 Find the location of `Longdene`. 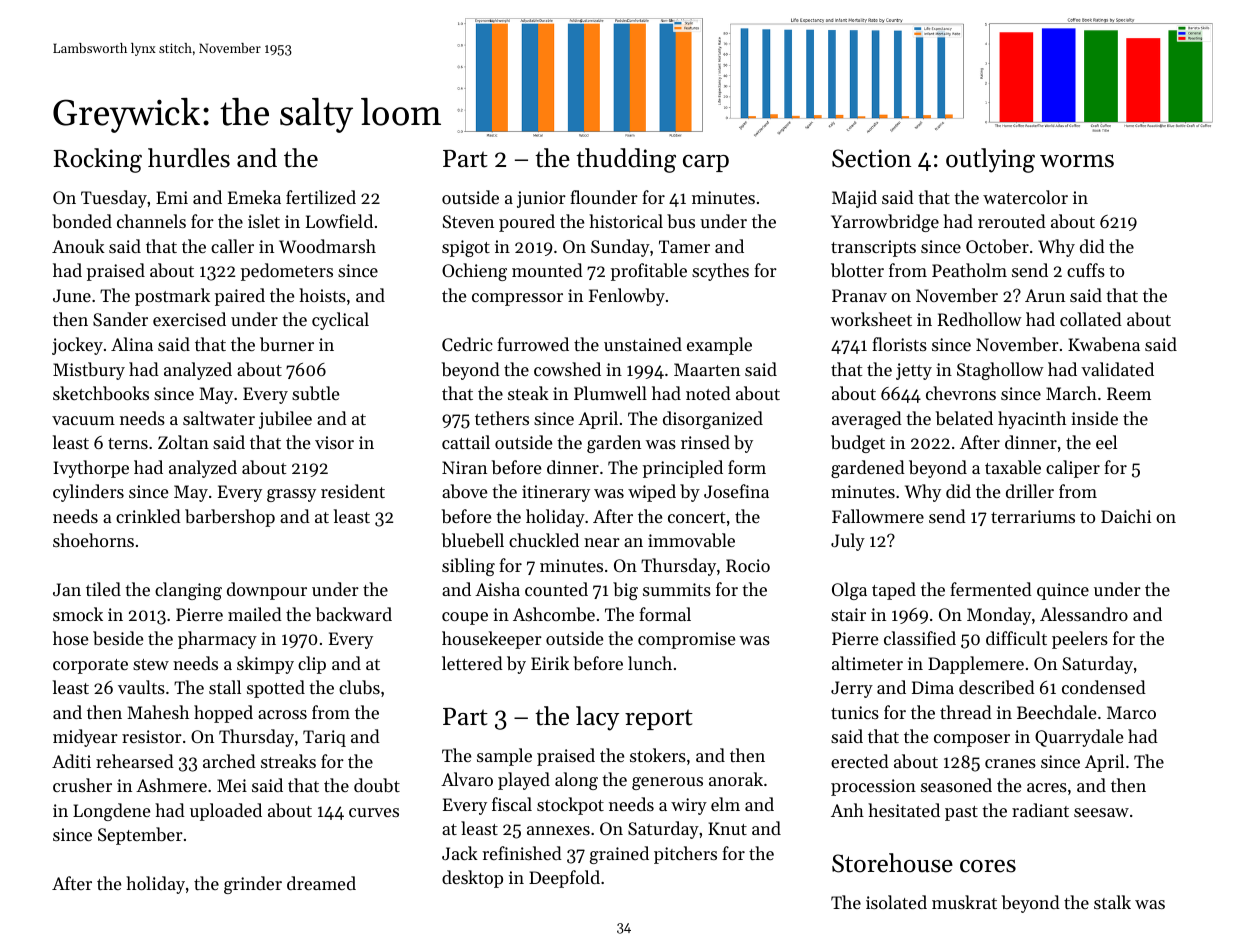

Longdene is located at coordinates (111, 812).
